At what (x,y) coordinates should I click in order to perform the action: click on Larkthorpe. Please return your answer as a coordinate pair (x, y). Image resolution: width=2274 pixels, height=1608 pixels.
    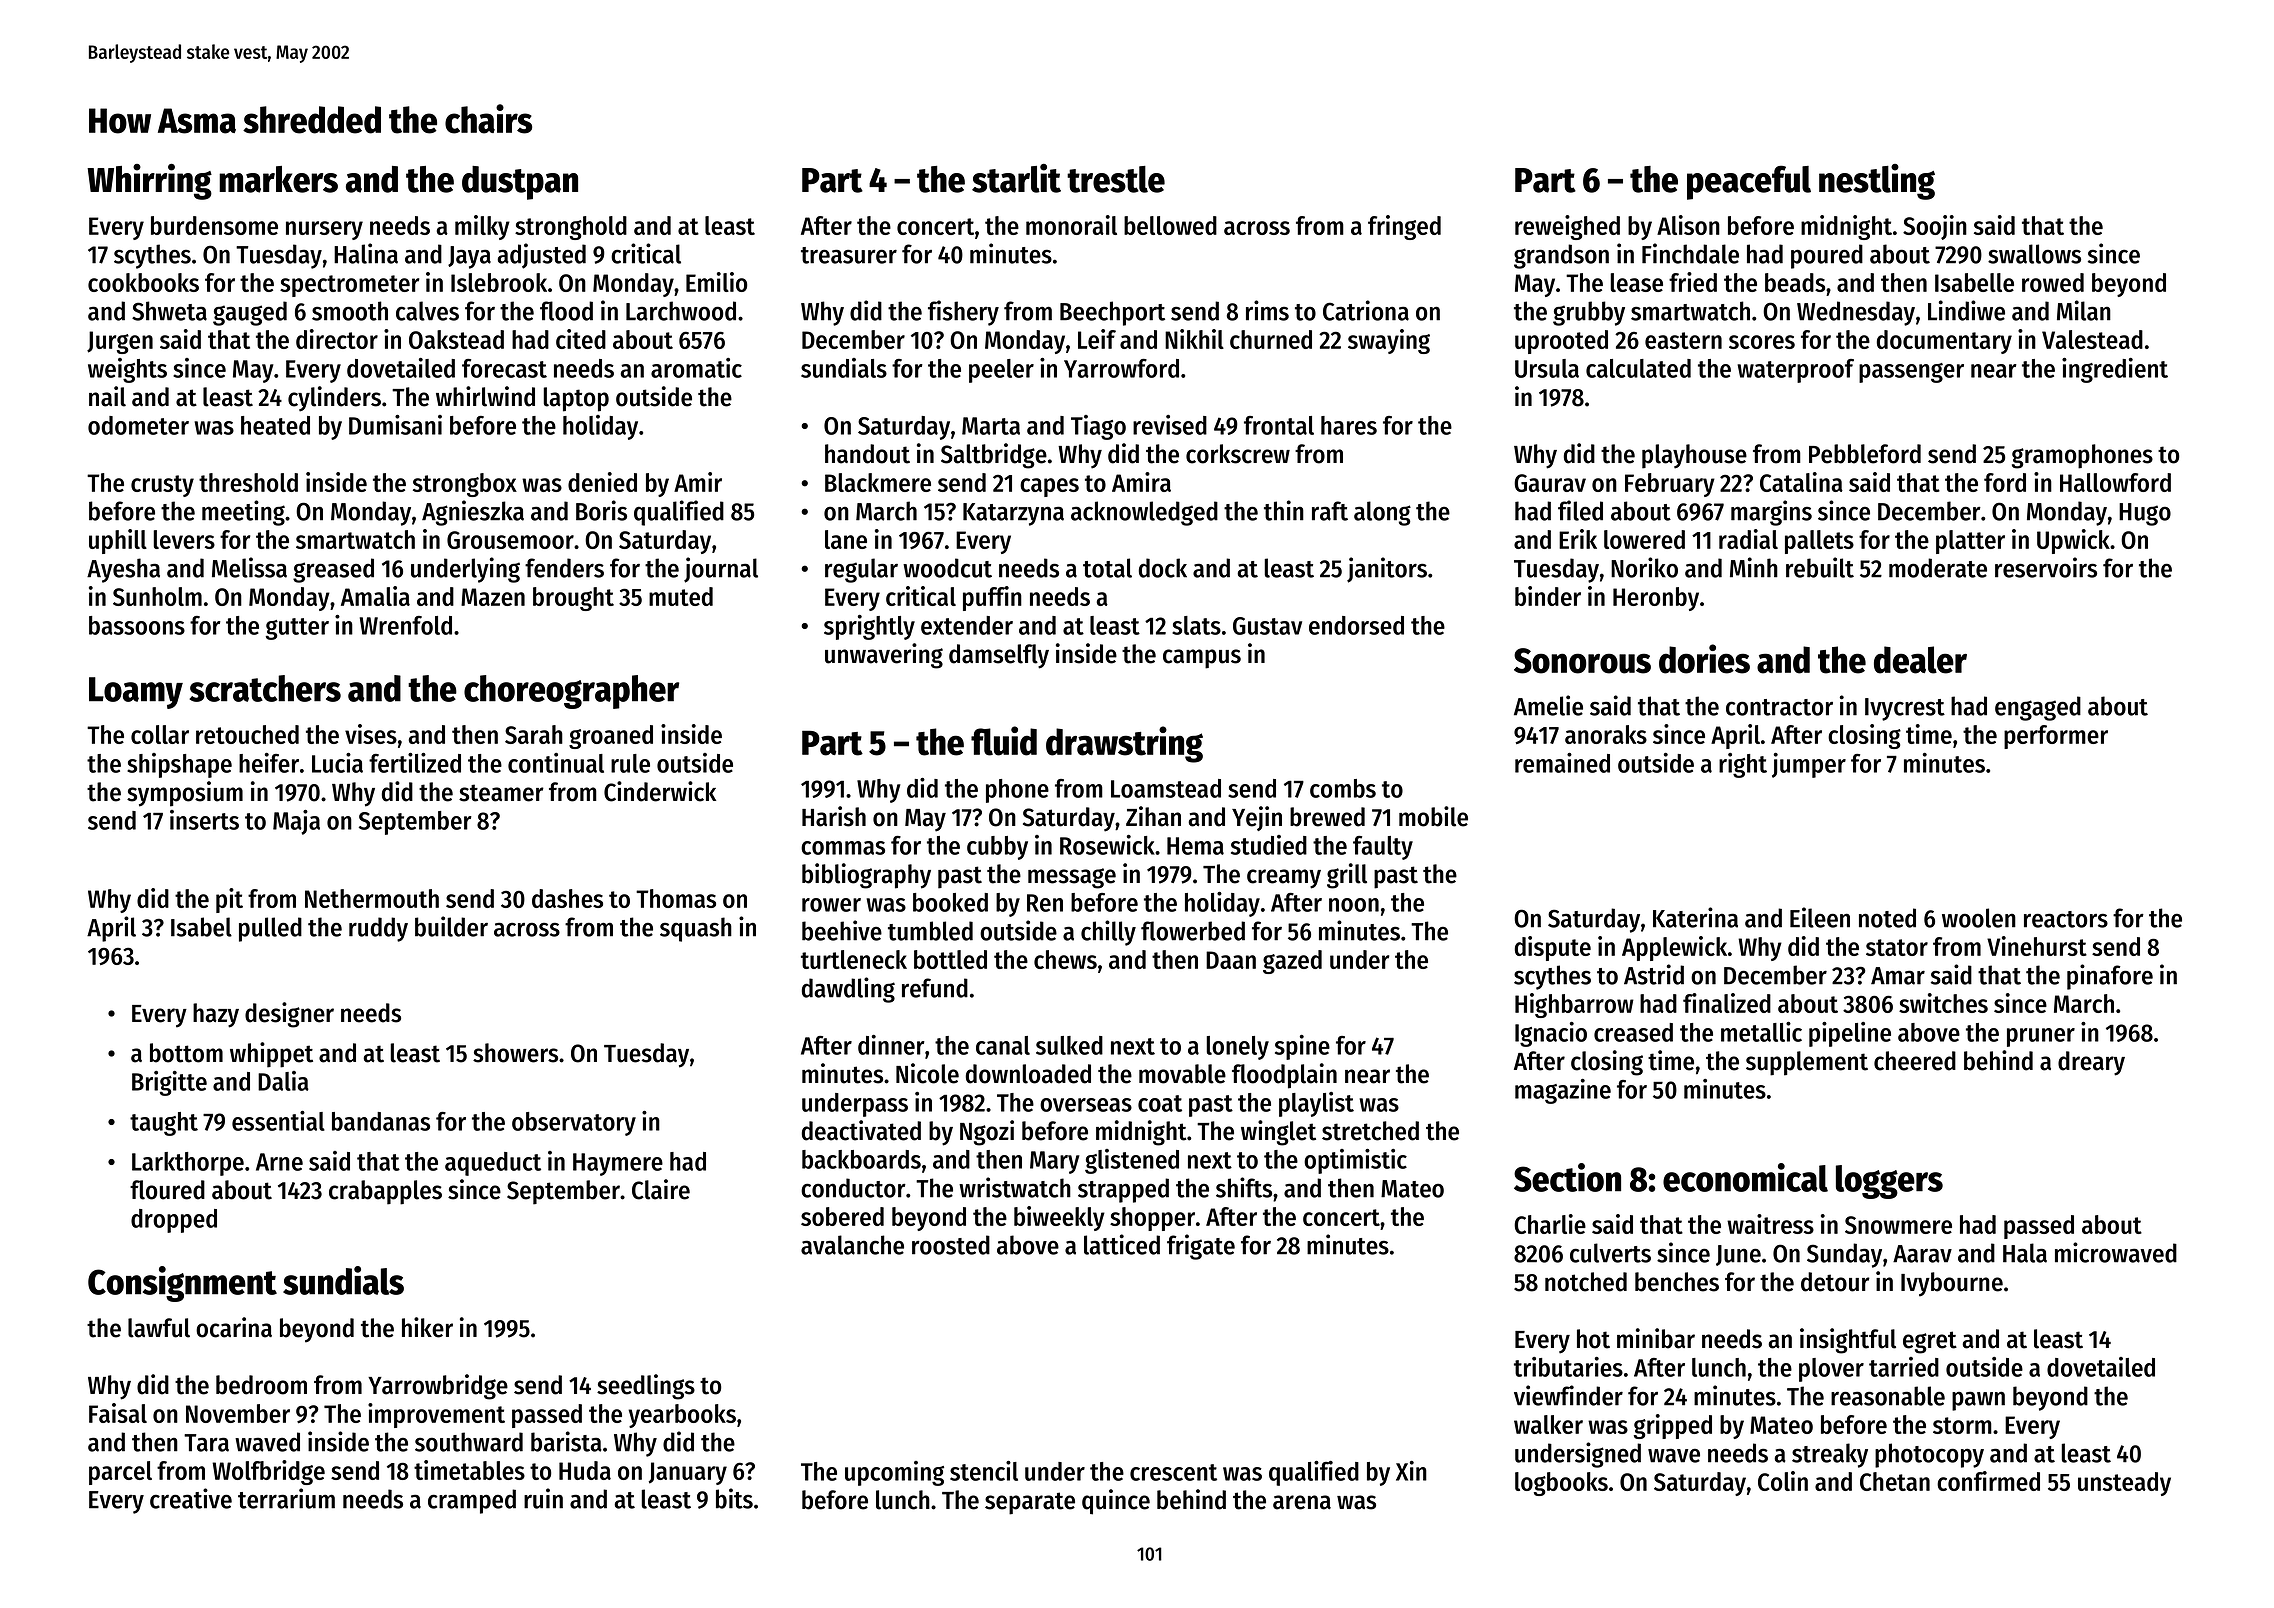
    Looking at the image, I should click on (188, 1164).
